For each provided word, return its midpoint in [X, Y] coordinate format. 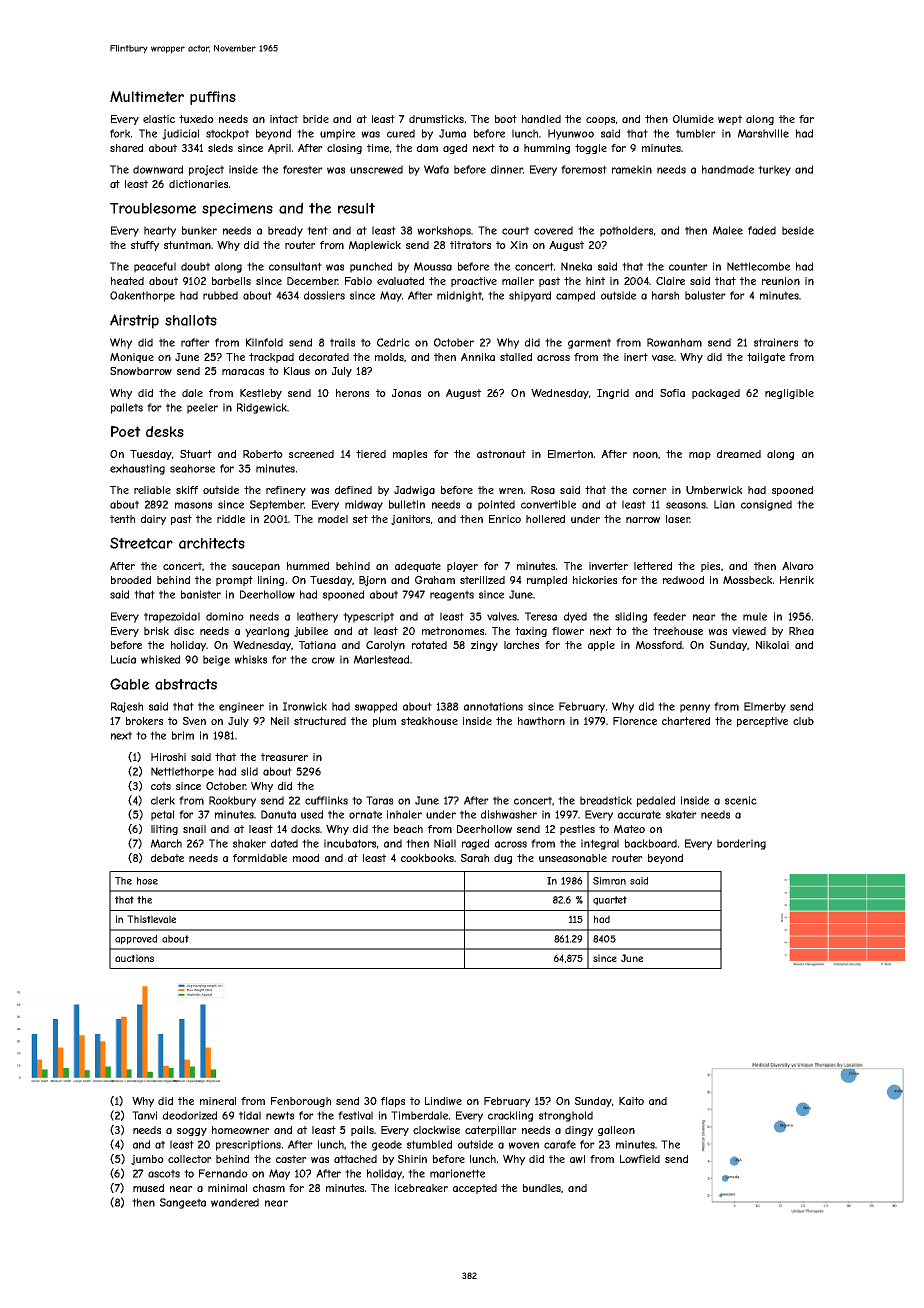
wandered [235, 1202]
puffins [213, 98]
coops [600, 121]
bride [316, 119]
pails [362, 1131]
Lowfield [640, 1159]
